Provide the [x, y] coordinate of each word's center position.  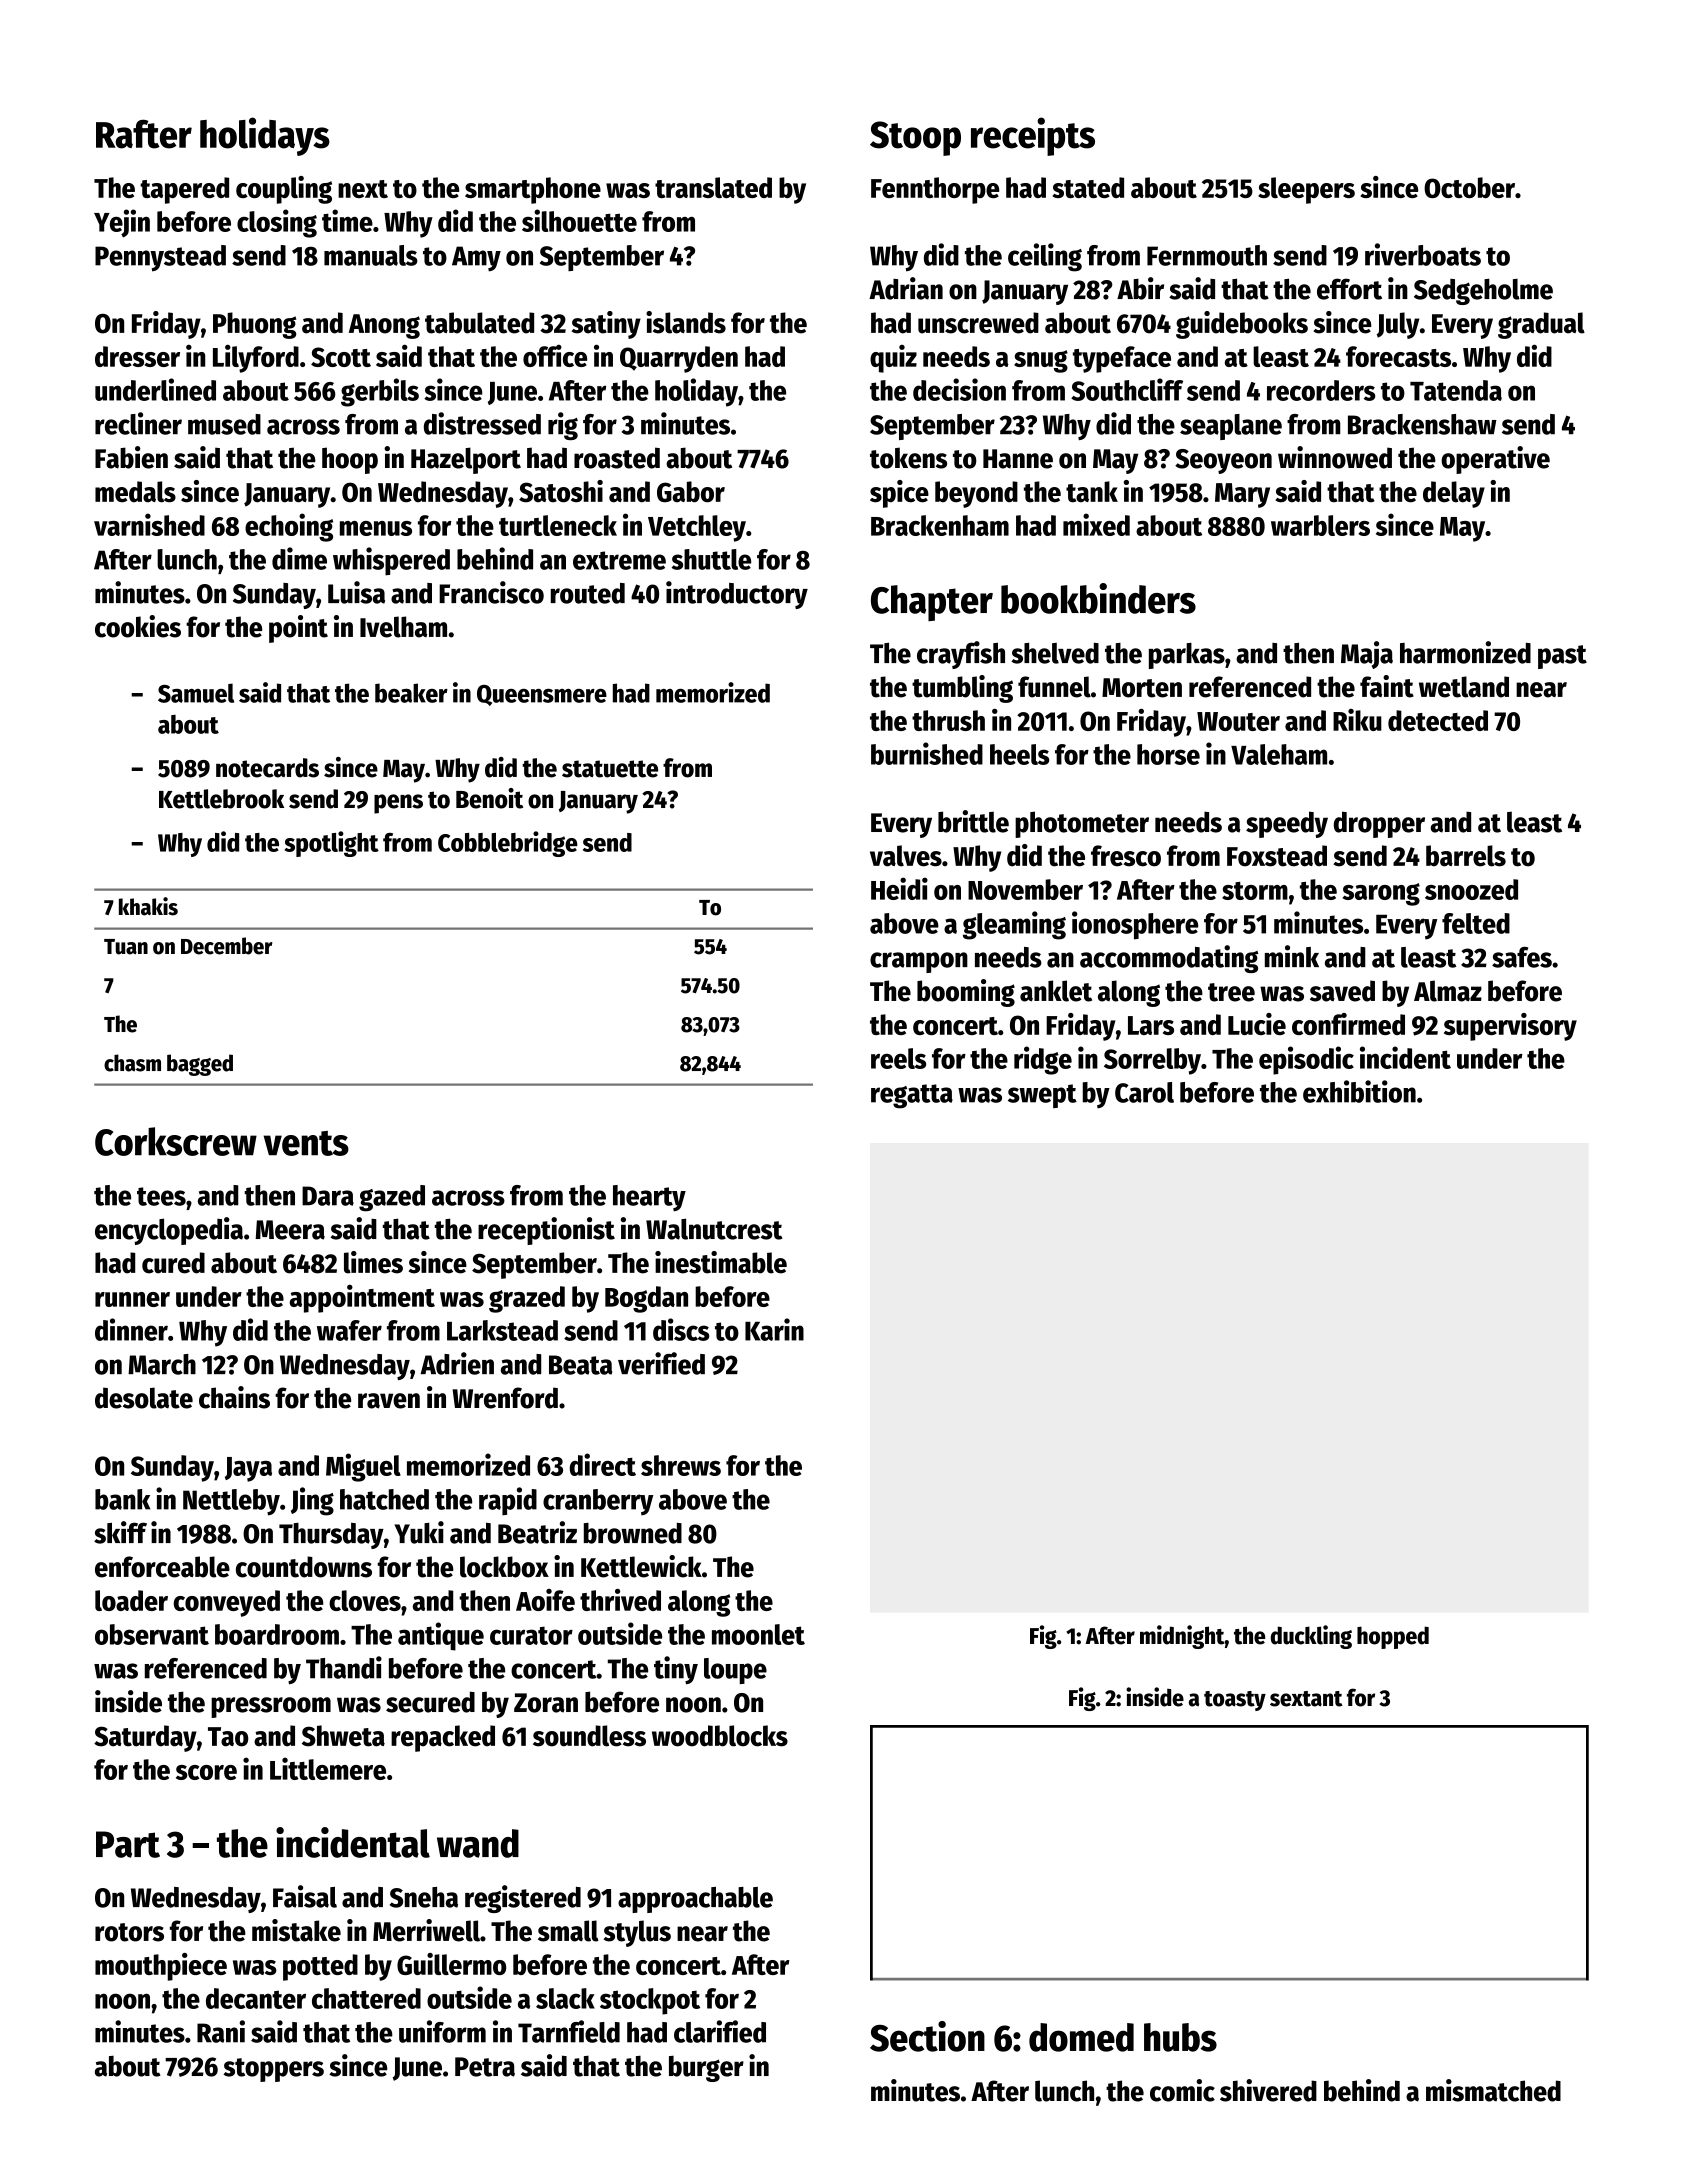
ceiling [1045, 257]
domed [1081, 2037]
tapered [184, 190]
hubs [1180, 2037]
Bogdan [646, 1299]
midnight [1182, 1637]
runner [132, 1299]
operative [1495, 460]
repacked [443, 1738]
